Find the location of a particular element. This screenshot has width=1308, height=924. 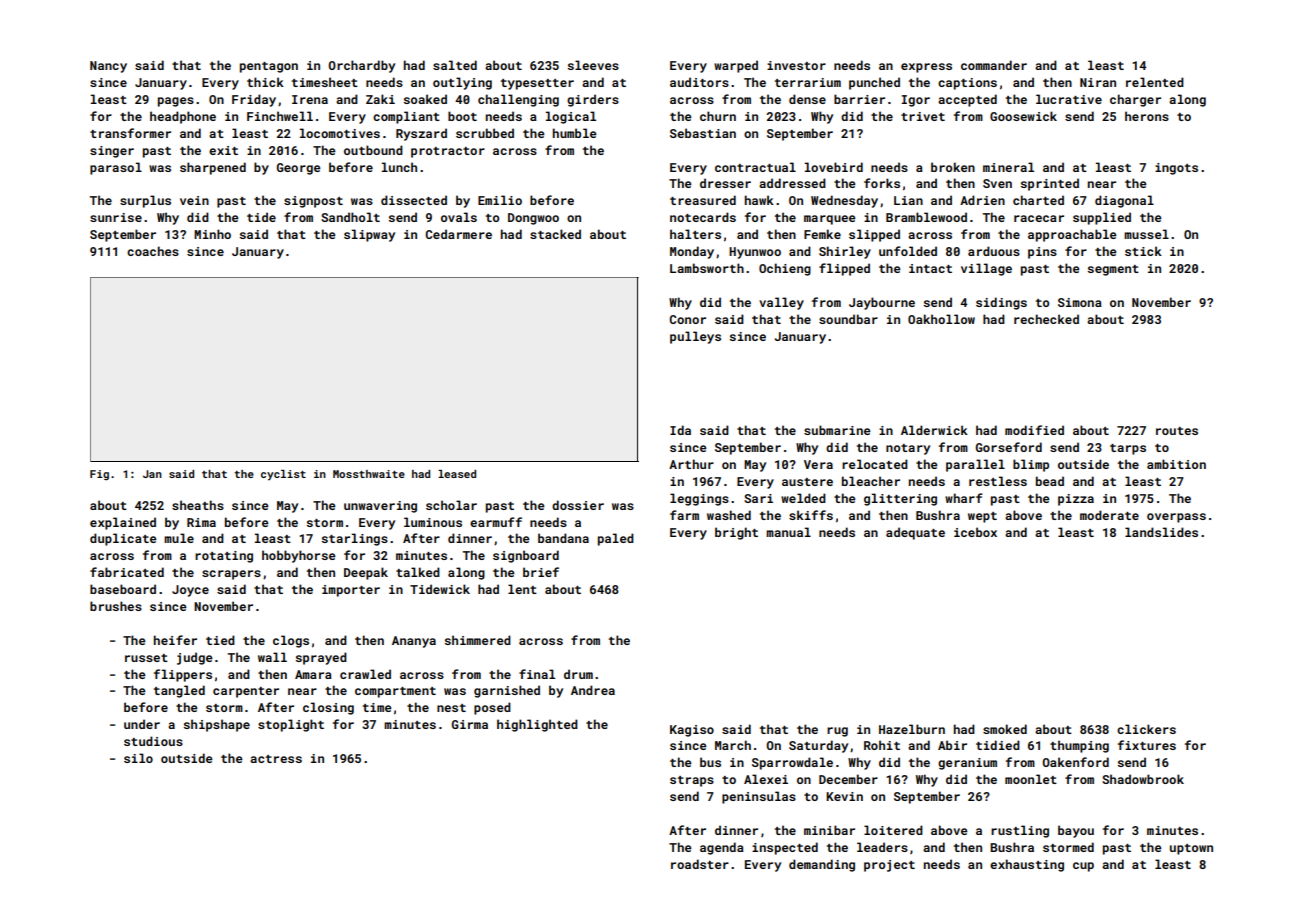

ingots is located at coordinates (1176, 169).
